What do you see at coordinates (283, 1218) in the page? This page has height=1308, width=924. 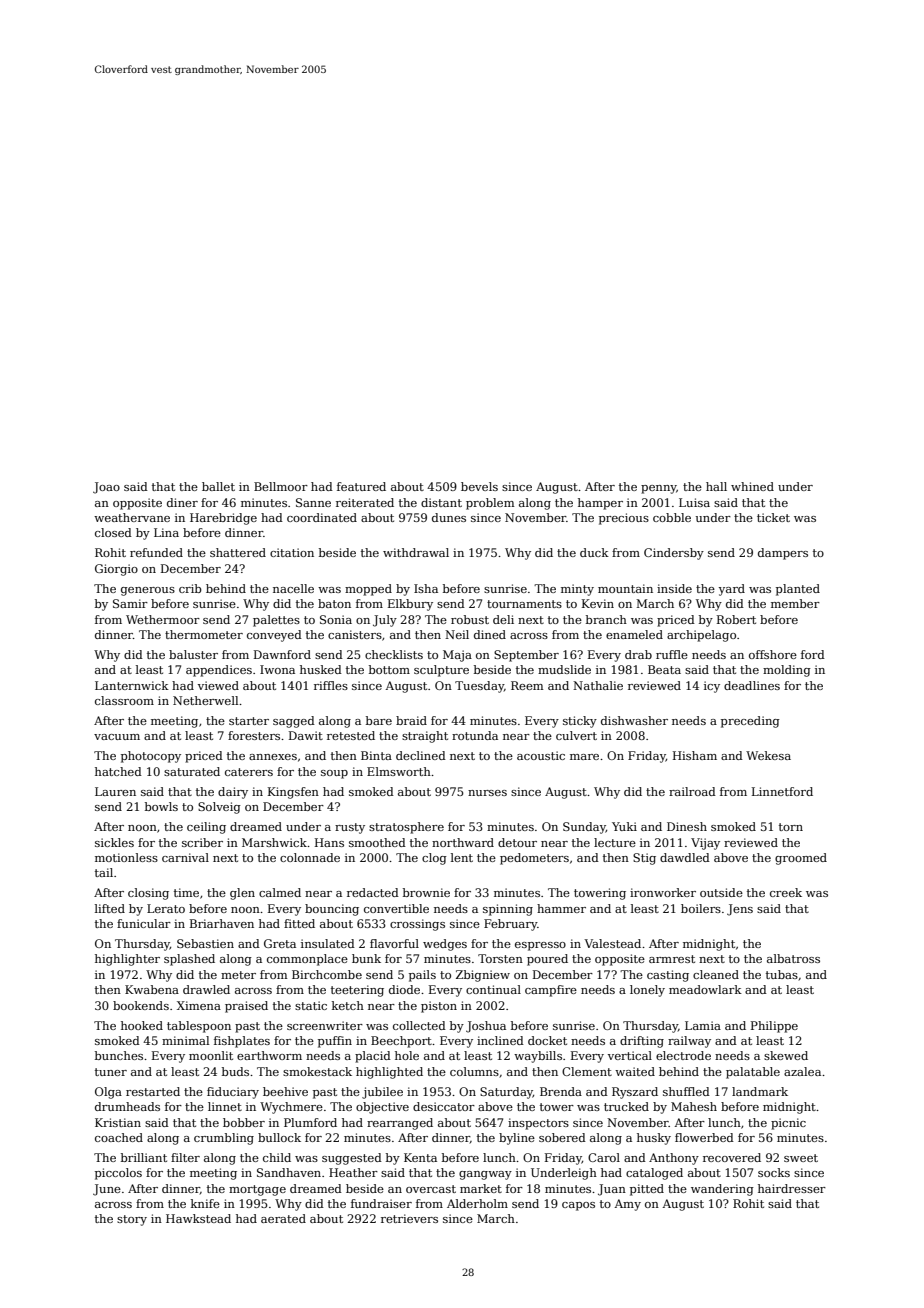 I see `aerated` at bounding box center [283, 1218].
